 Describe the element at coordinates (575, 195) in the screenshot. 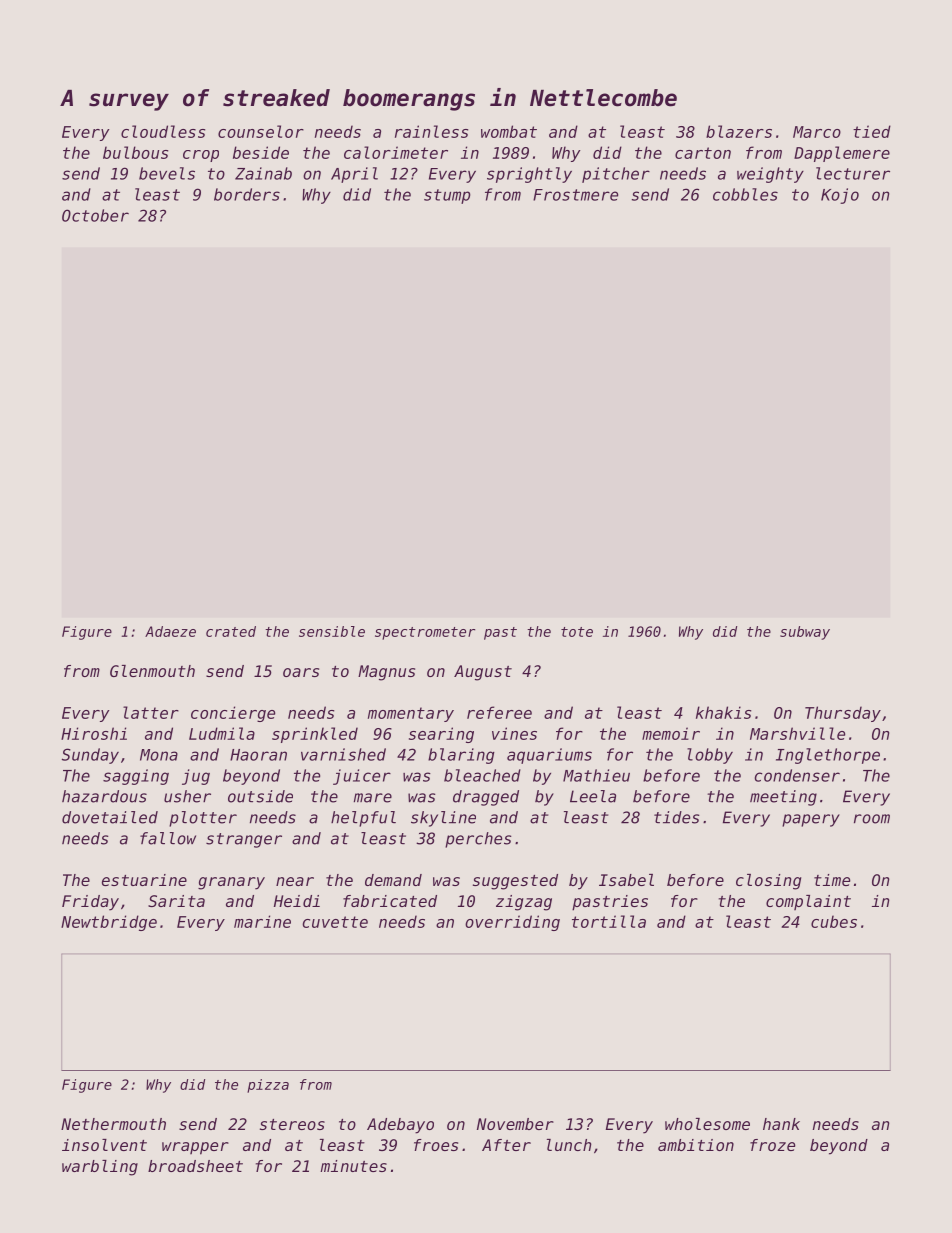

I see `Frostmere` at that location.
